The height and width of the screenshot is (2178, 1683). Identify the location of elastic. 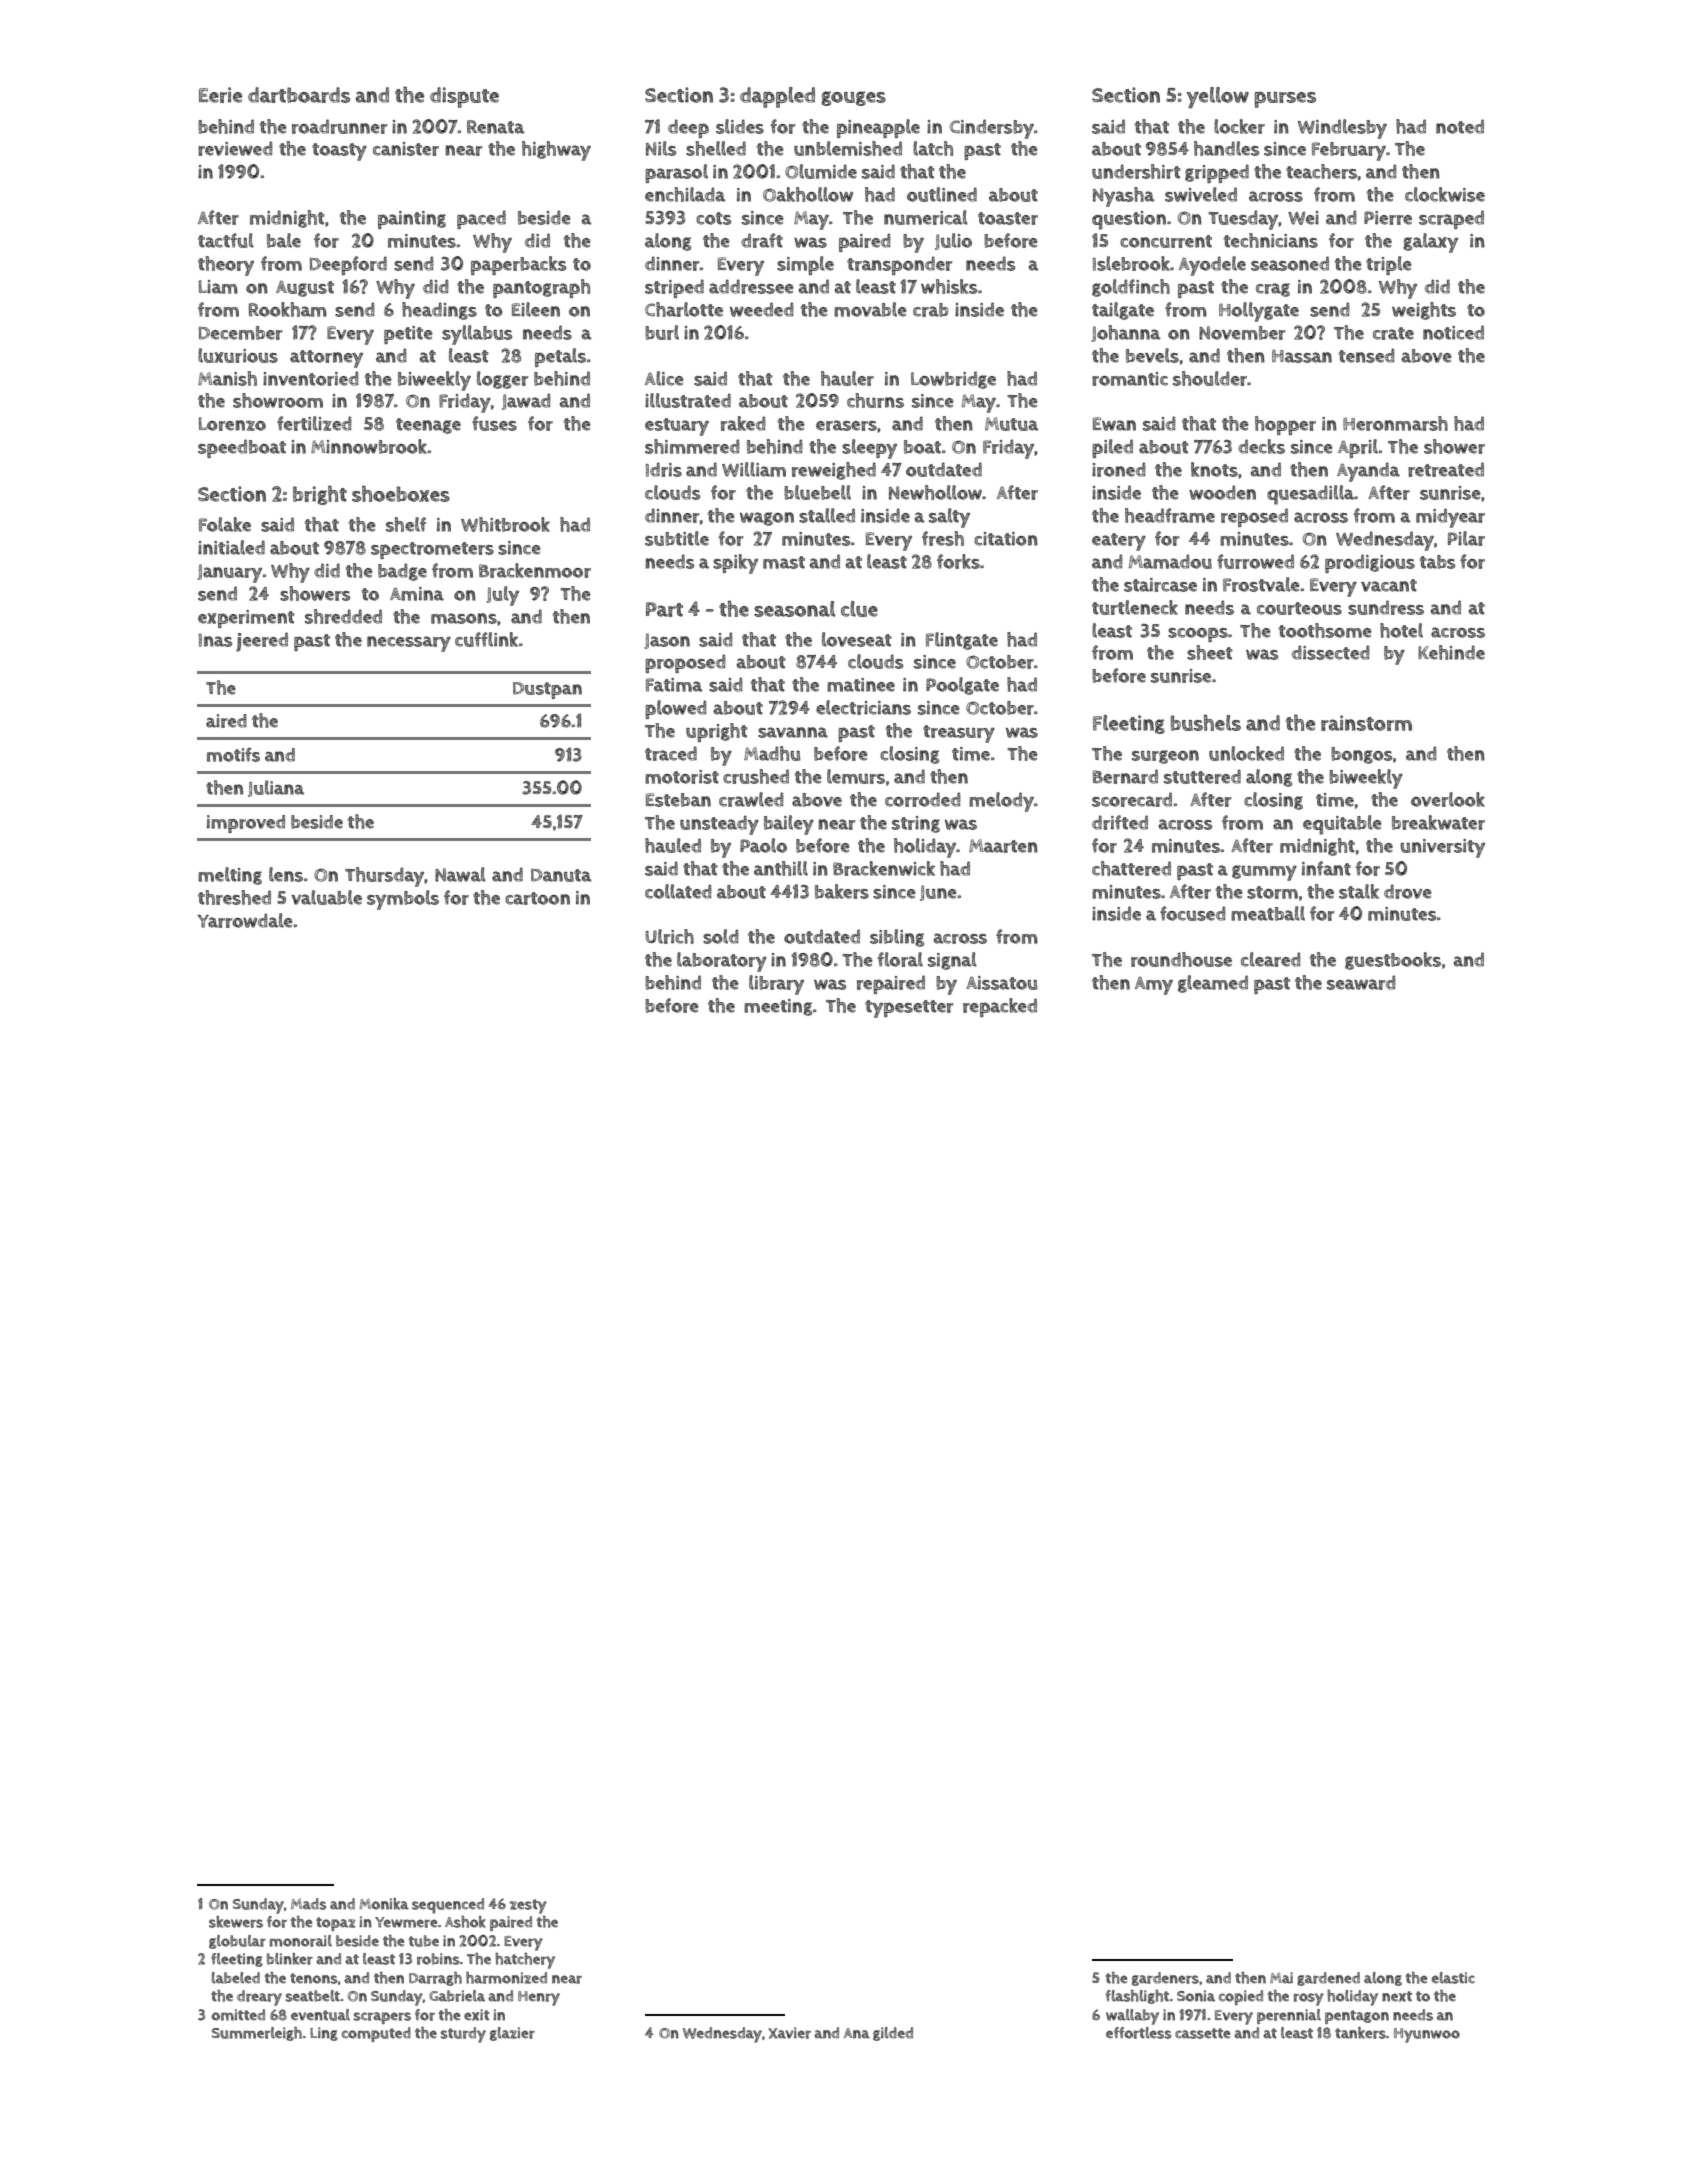
(1453, 1978).
